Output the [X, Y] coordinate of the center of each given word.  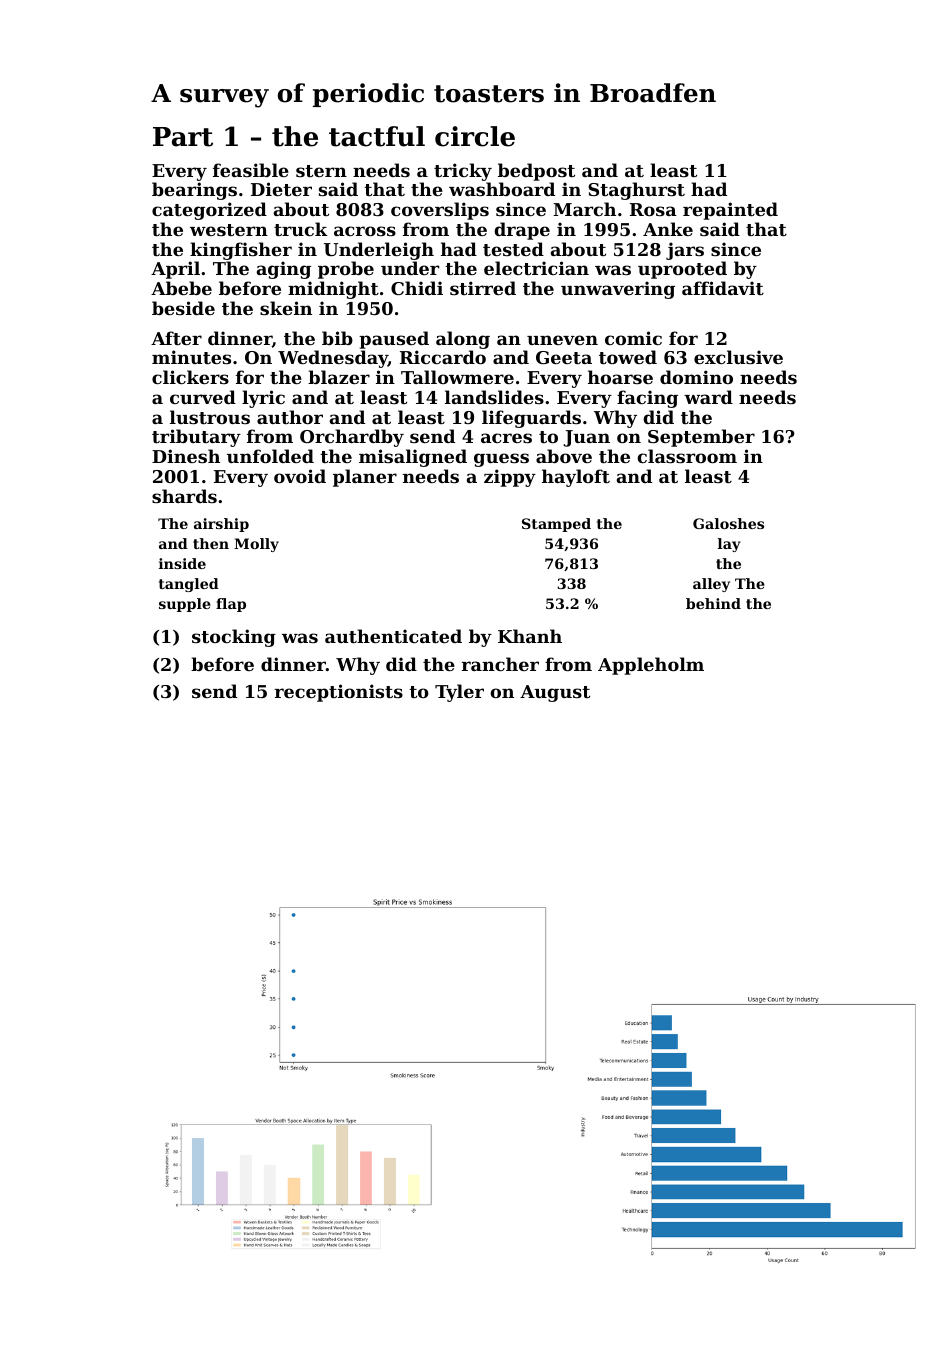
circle [475, 136]
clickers [190, 377]
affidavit [723, 288]
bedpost [536, 172]
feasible [251, 170]
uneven [562, 340]
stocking [234, 638]
